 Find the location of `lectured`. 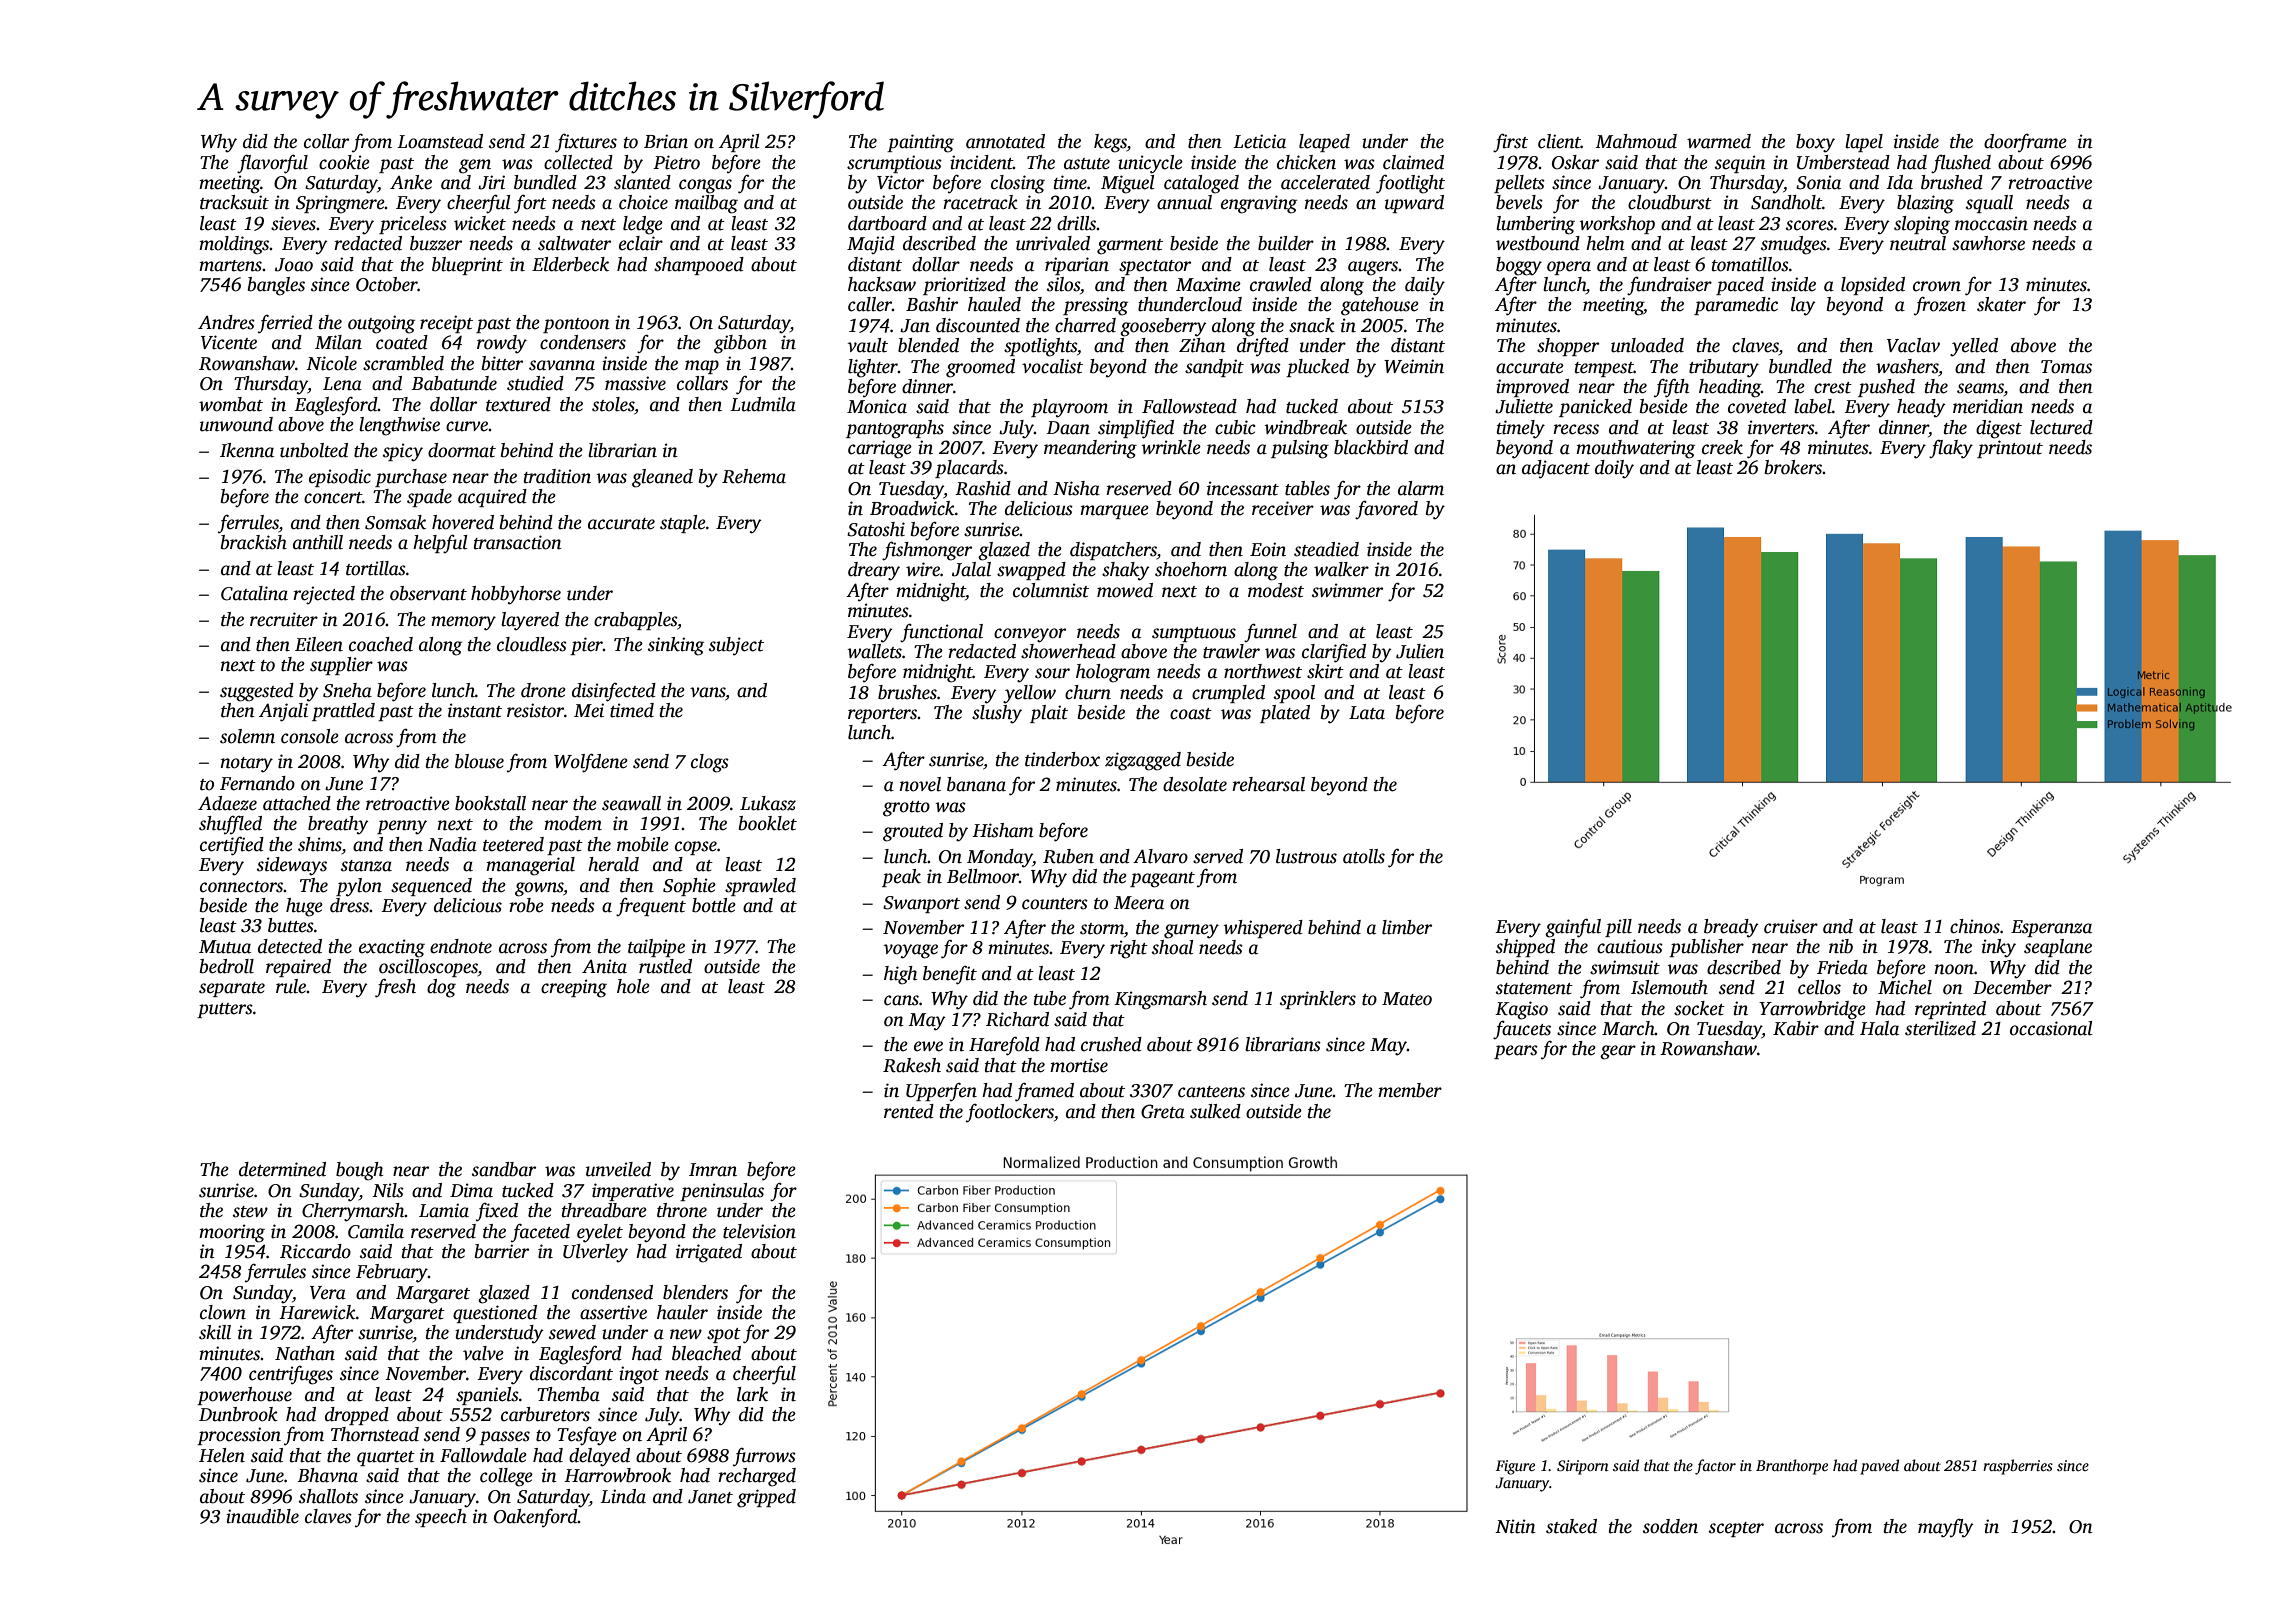

lectured is located at coordinates (2061, 427).
